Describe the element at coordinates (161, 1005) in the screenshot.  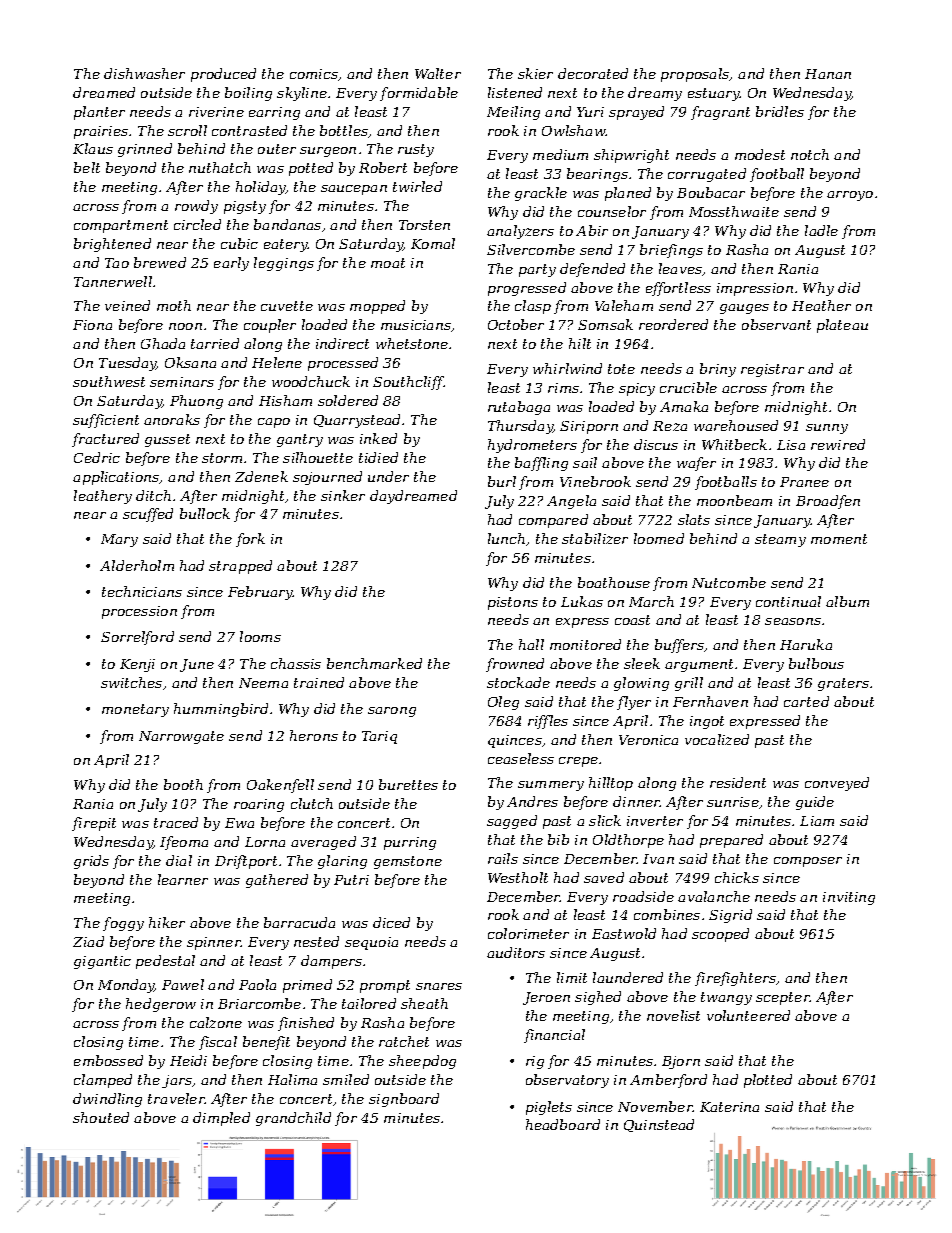
I see `hedgerow` at that location.
